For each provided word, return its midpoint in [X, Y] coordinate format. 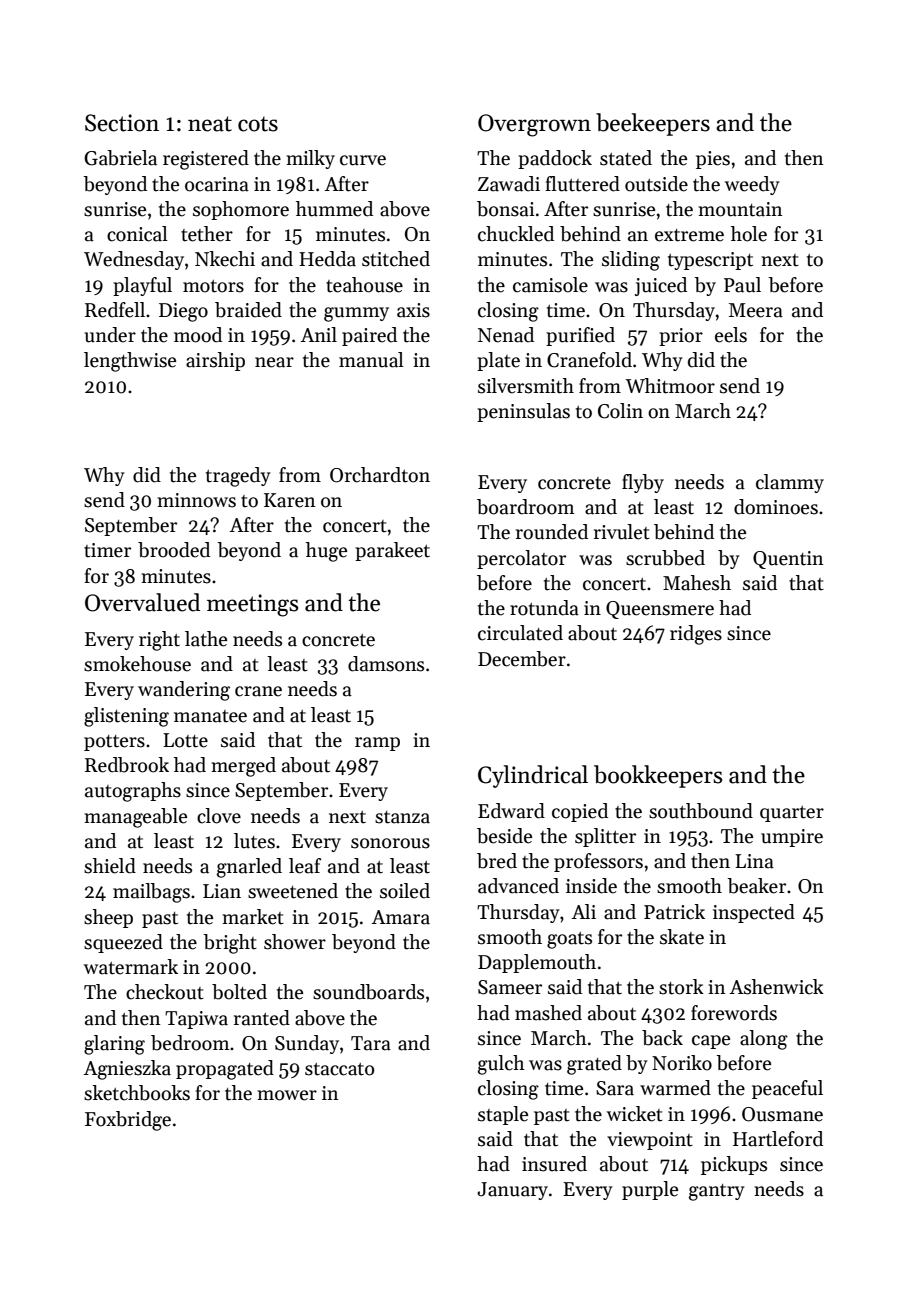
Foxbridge [128, 1121]
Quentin [788, 560]
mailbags [151, 893]
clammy [790, 483]
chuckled [516, 234]
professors [598, 862]
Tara [371, 1043]
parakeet [392, 551]
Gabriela [120, 158]
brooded [174, 550]
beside [504, 836]
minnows [196, 500]
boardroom [526, 507]
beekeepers [653, 124]
